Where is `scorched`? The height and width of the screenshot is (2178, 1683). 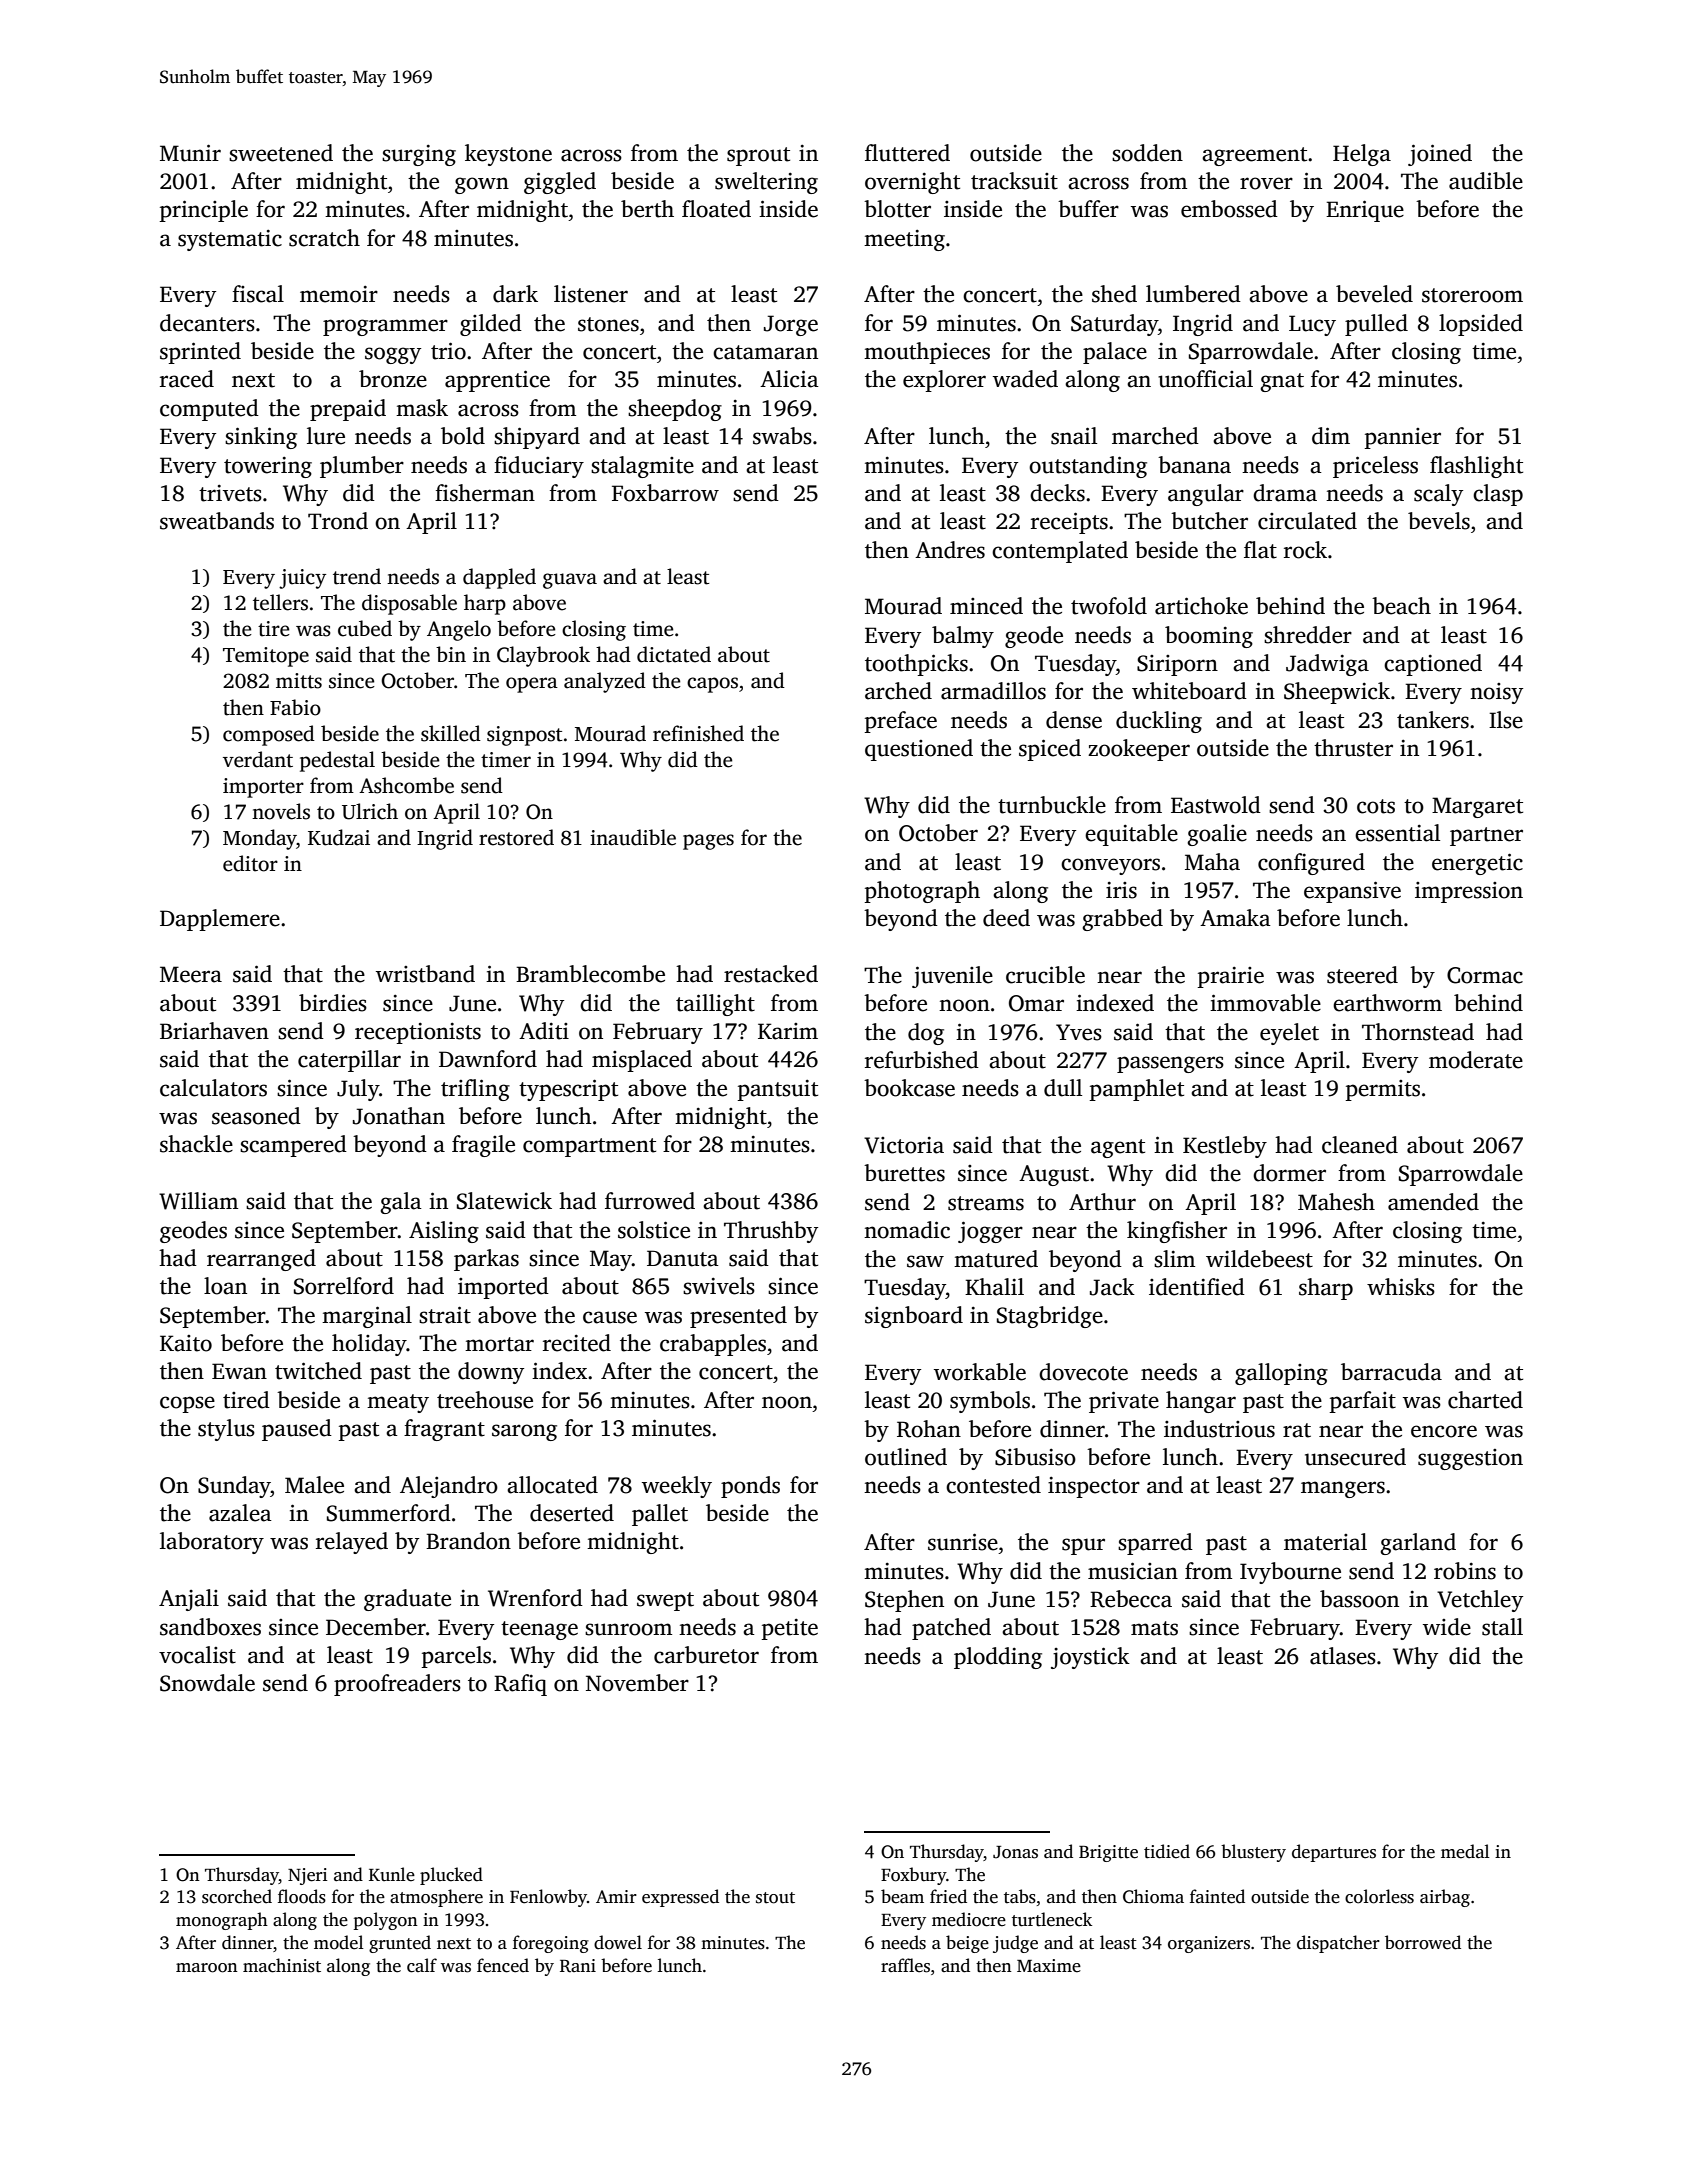 scorched is located at coordinates (237, 1896).
